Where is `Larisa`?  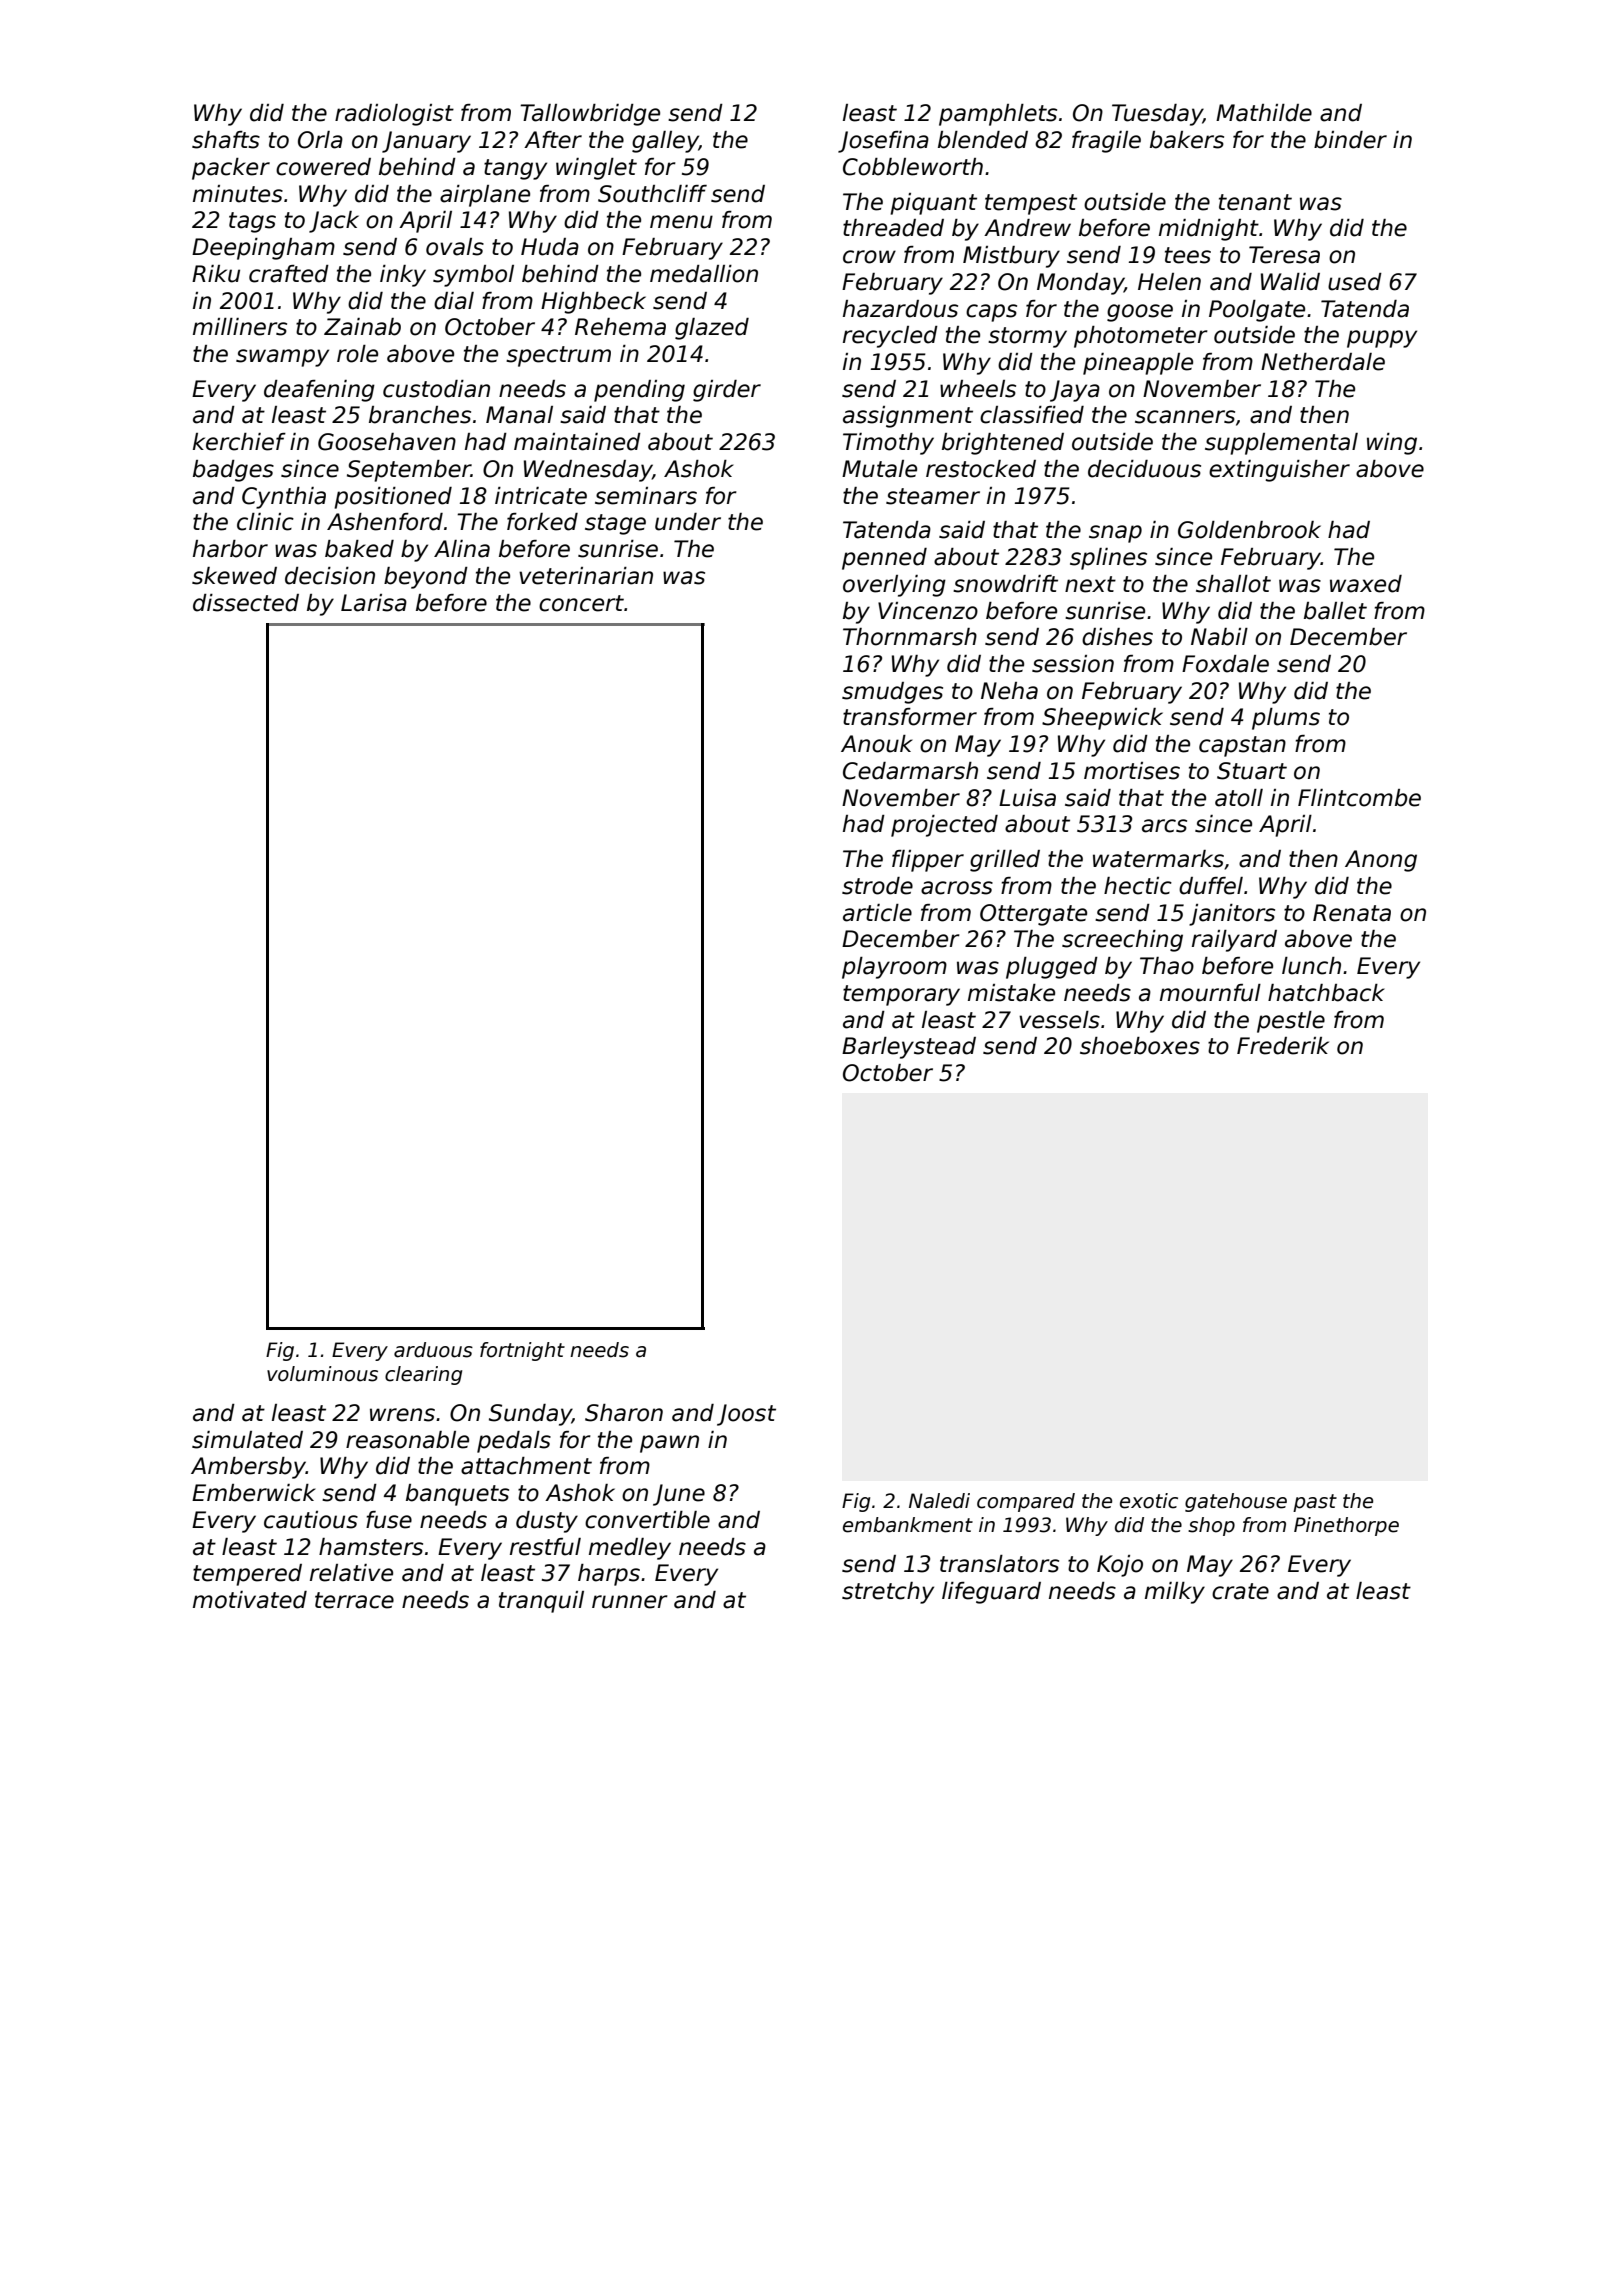
Larisa is located at coordinates (374, 603).
